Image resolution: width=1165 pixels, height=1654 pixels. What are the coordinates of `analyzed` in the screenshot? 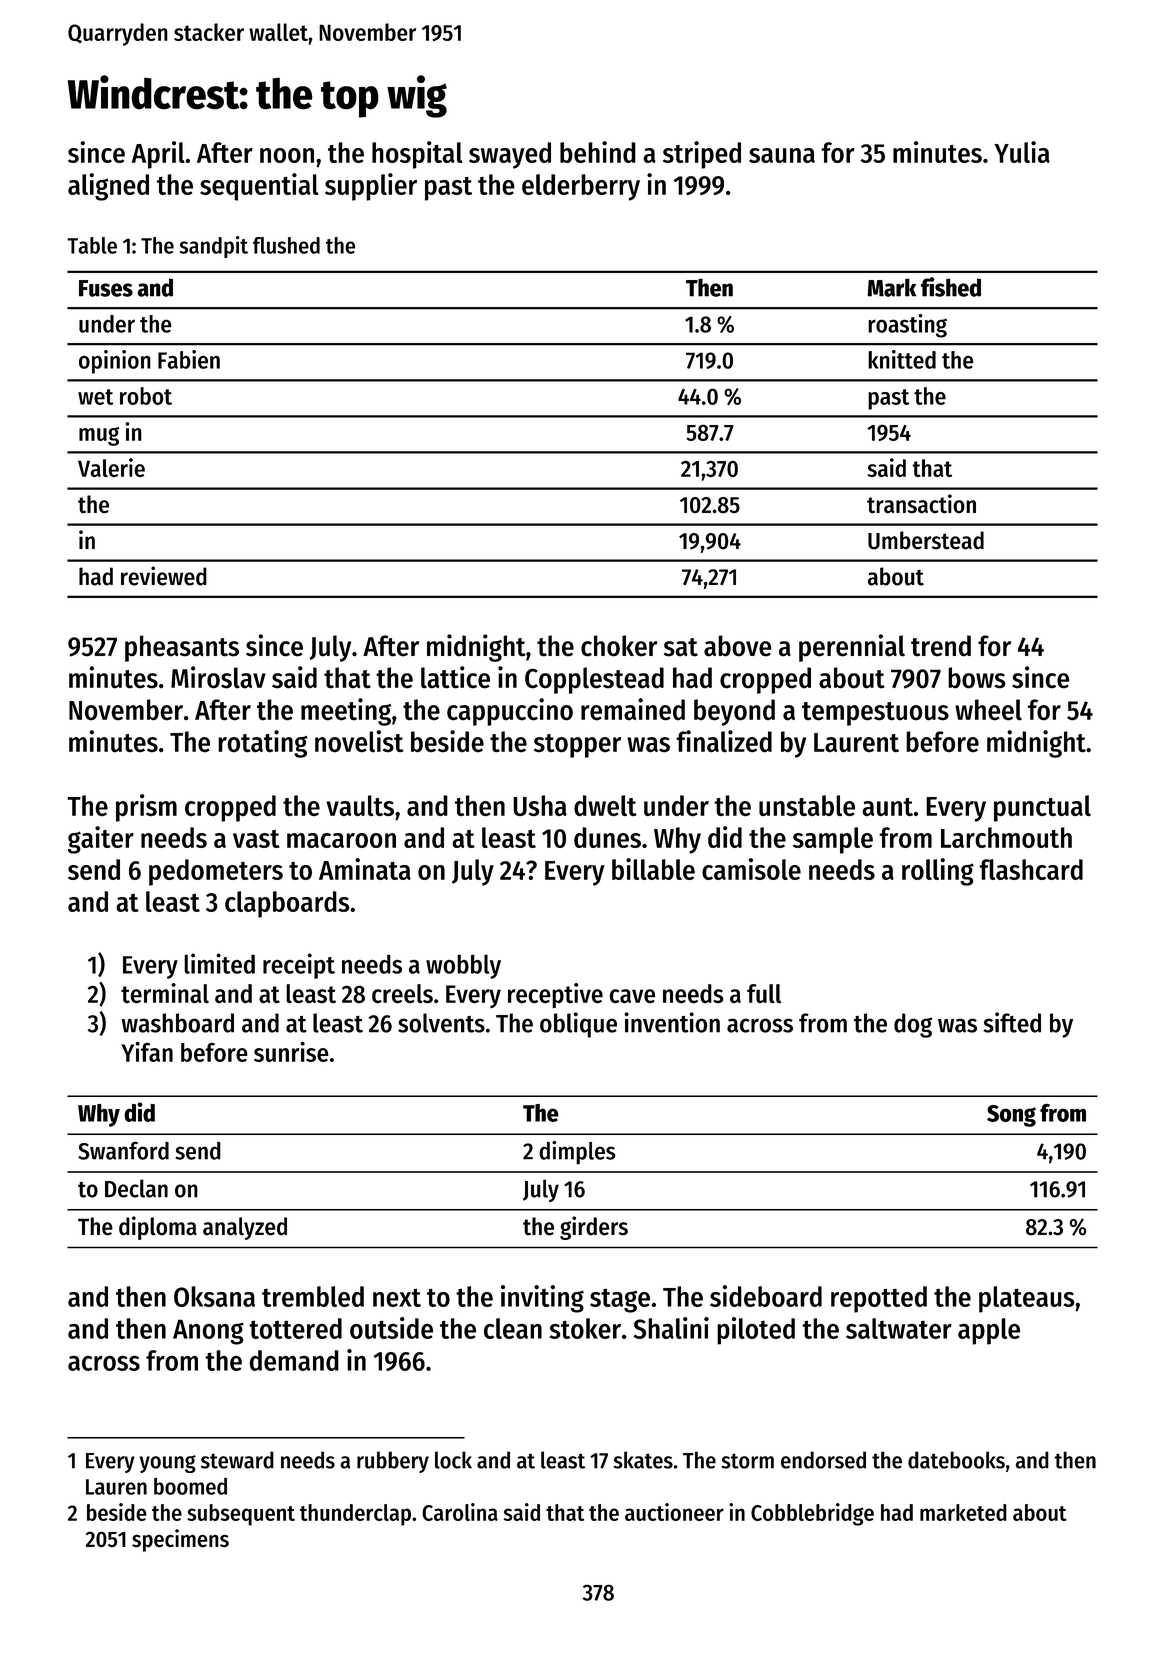 It's located at (245, 1228).
